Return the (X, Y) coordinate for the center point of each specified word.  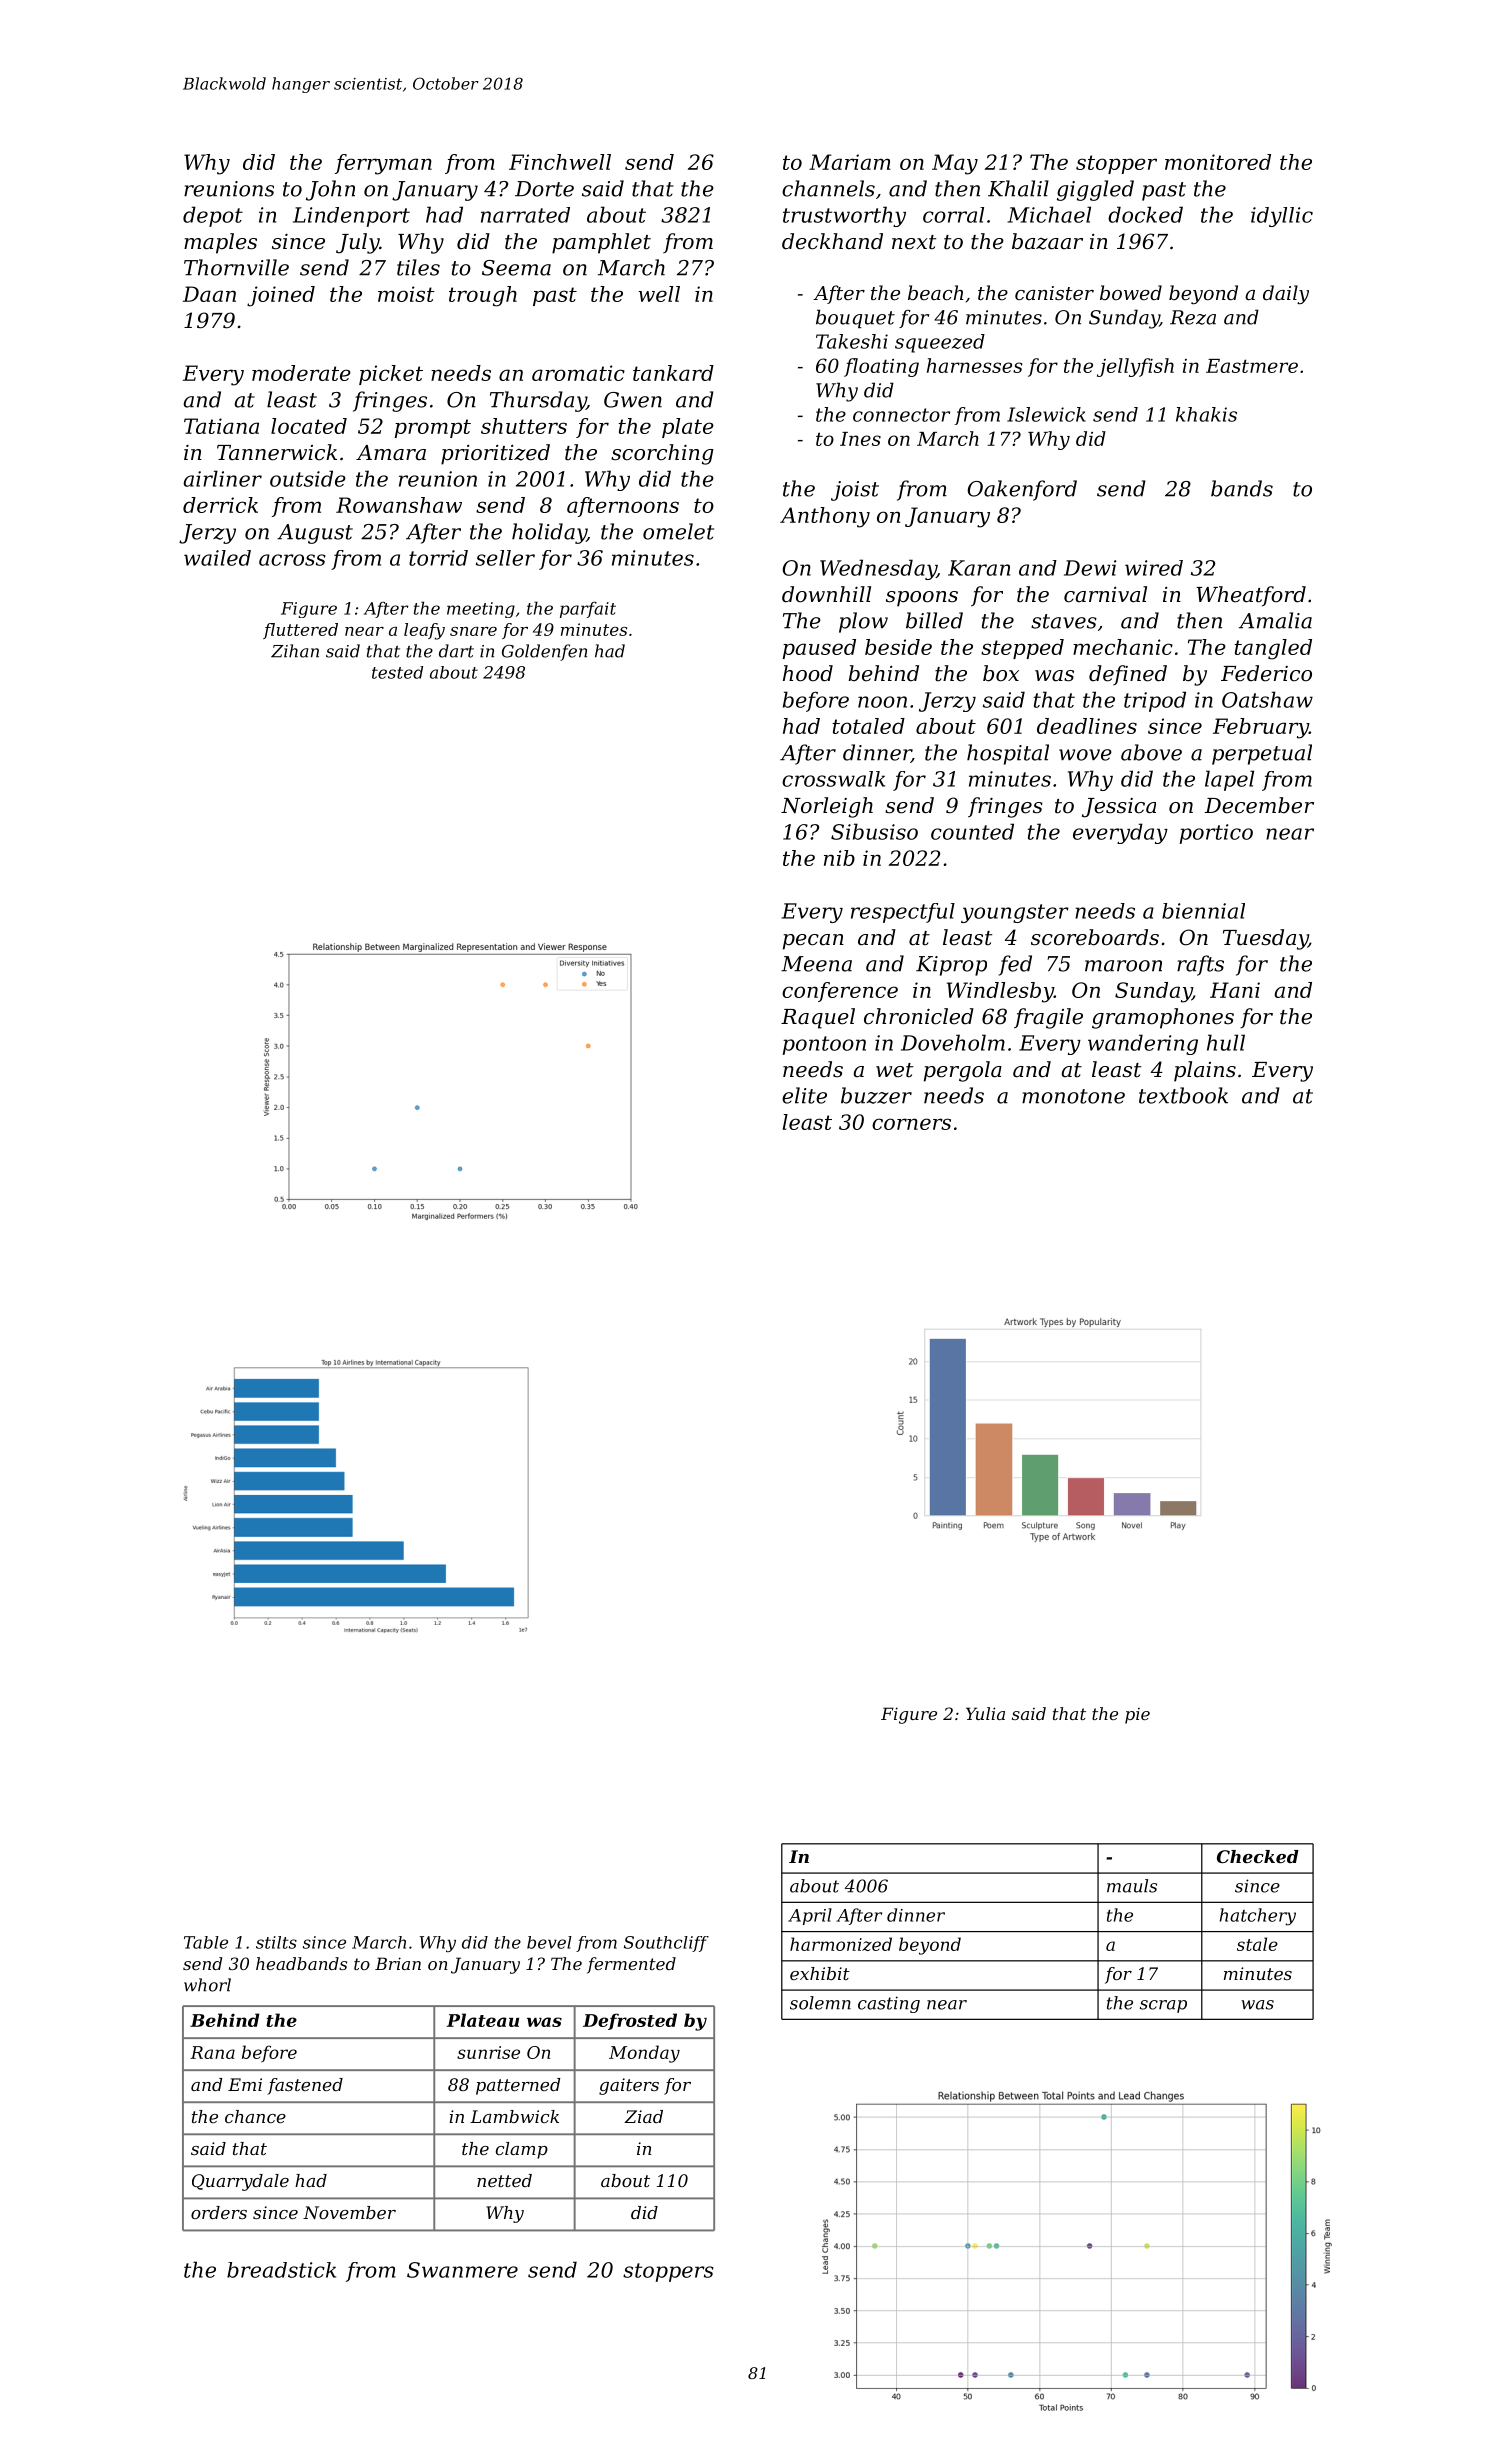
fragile (1048, 1018)
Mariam (850, 162)
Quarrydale (240, 2182)
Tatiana (221, 426)
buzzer (876, 1095)
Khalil (1018, 188)
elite (804, 1095)
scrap (1163, 2006)
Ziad (643, 2116)
